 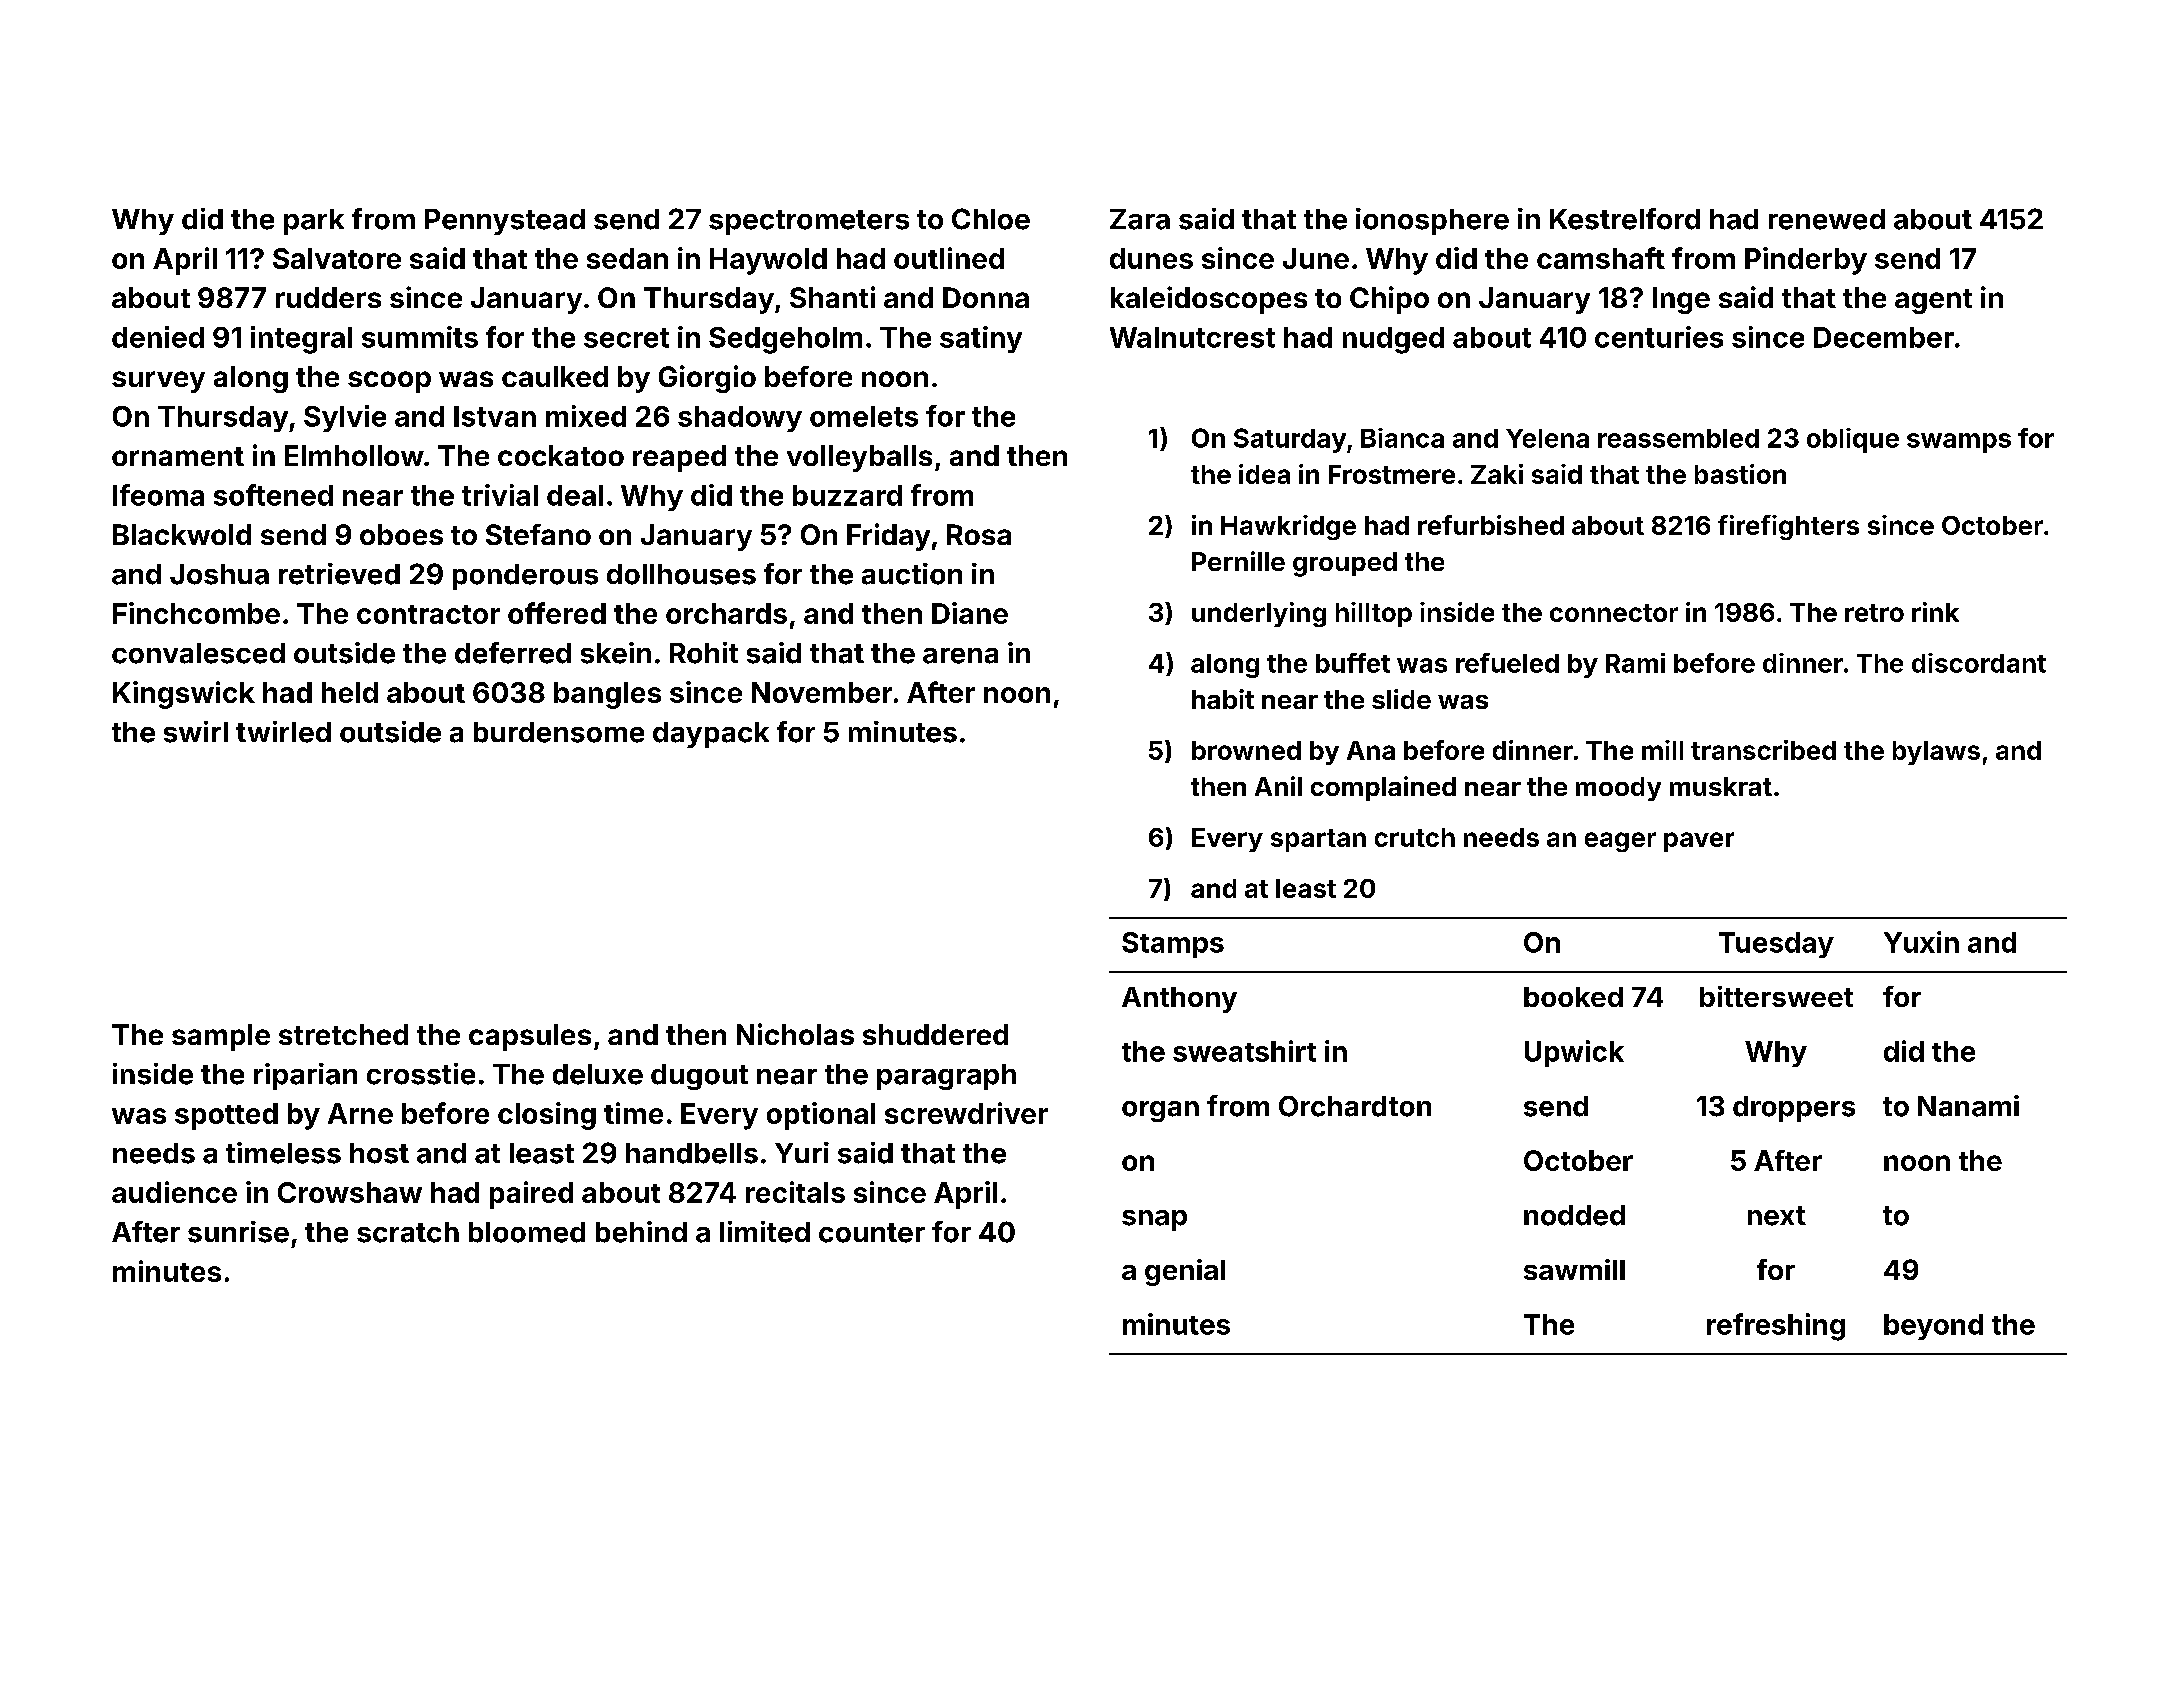 I want to click on refreshing, so click(x=1776, y=1327).
